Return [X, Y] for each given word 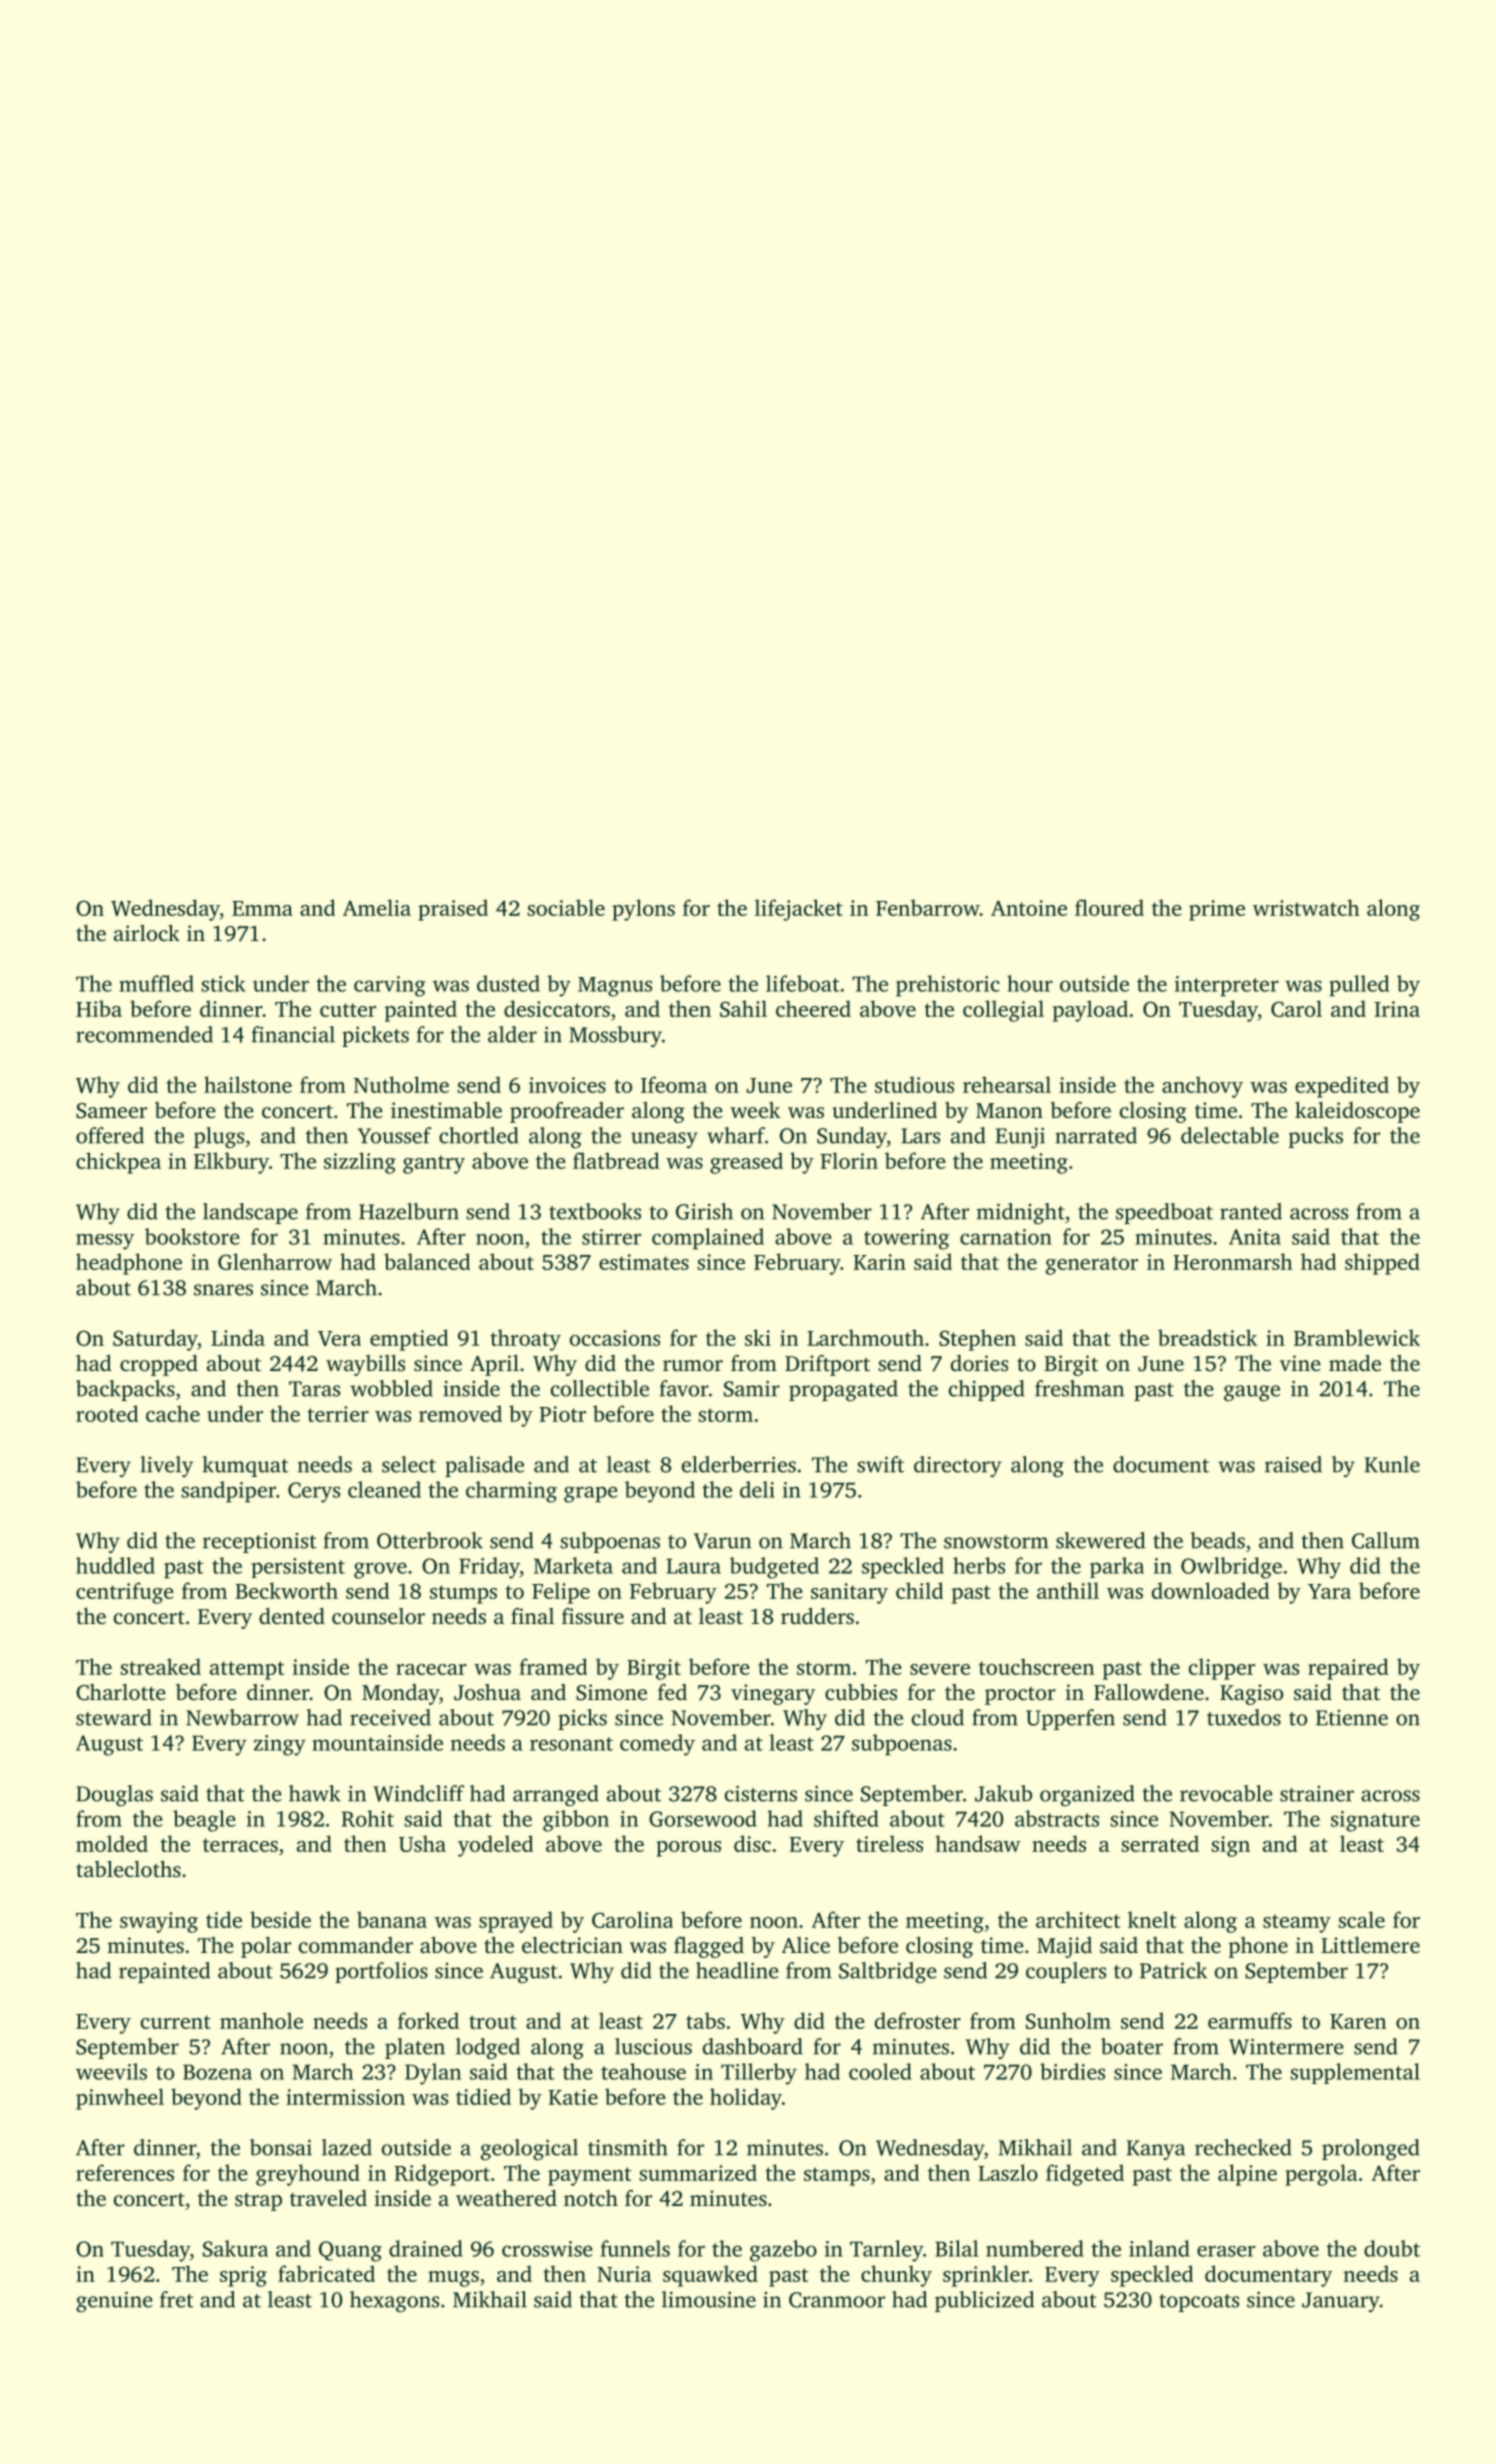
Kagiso [1251, 1694]
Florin [849, 1160]
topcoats [1199, 2303]
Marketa [573, 1565]
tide [224, 1919]
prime [1217, 910]
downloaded [1211, 1590]
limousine [709, 2299]
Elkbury [231, 1163]
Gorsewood [703, 1818]
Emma [262, 908]
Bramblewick [1357, 1337]
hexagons [394, 2301]
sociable [566, 907]
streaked [160, 1666]
